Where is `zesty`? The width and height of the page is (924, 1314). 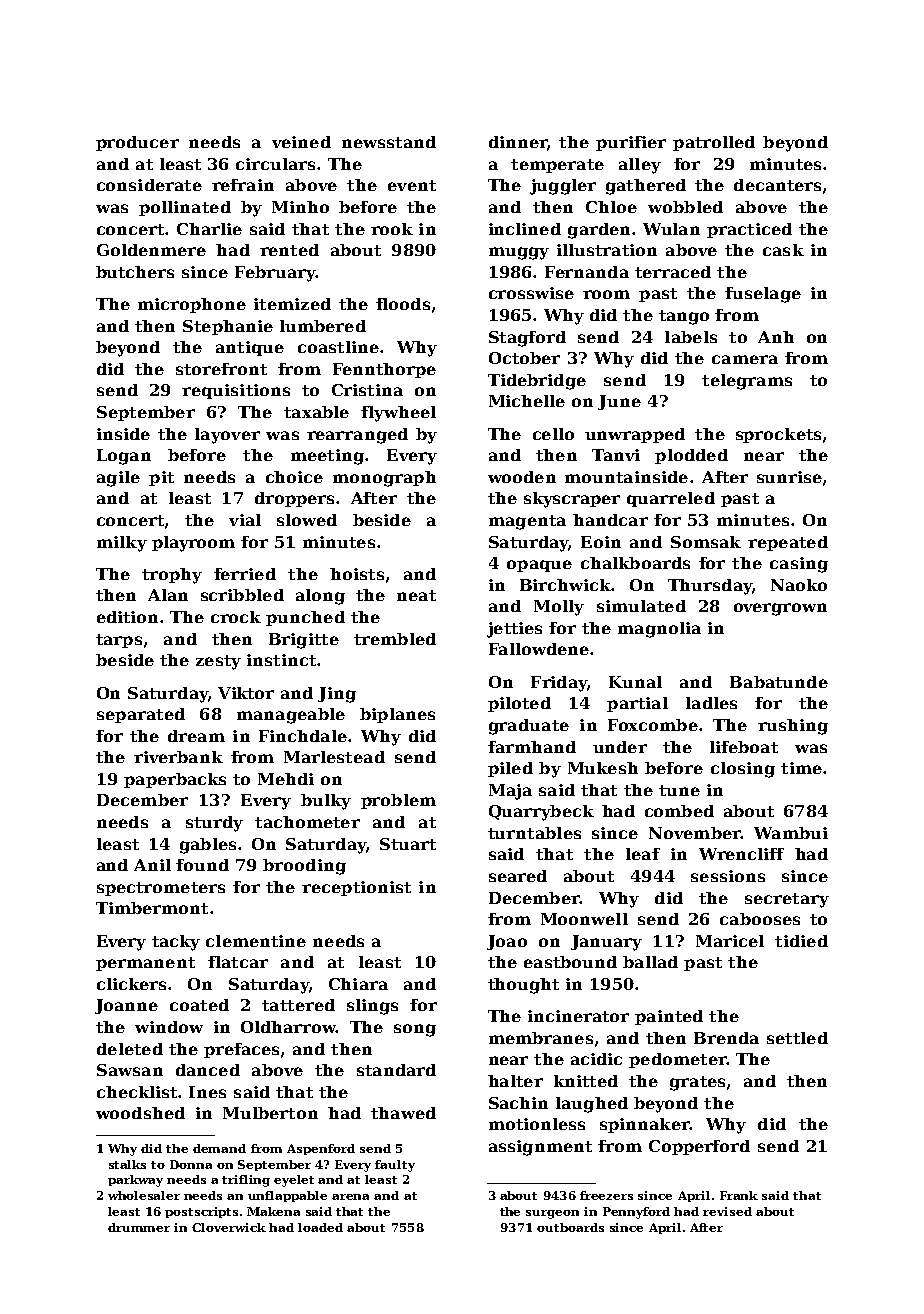
zesty is located at coordinates (218, 662).
